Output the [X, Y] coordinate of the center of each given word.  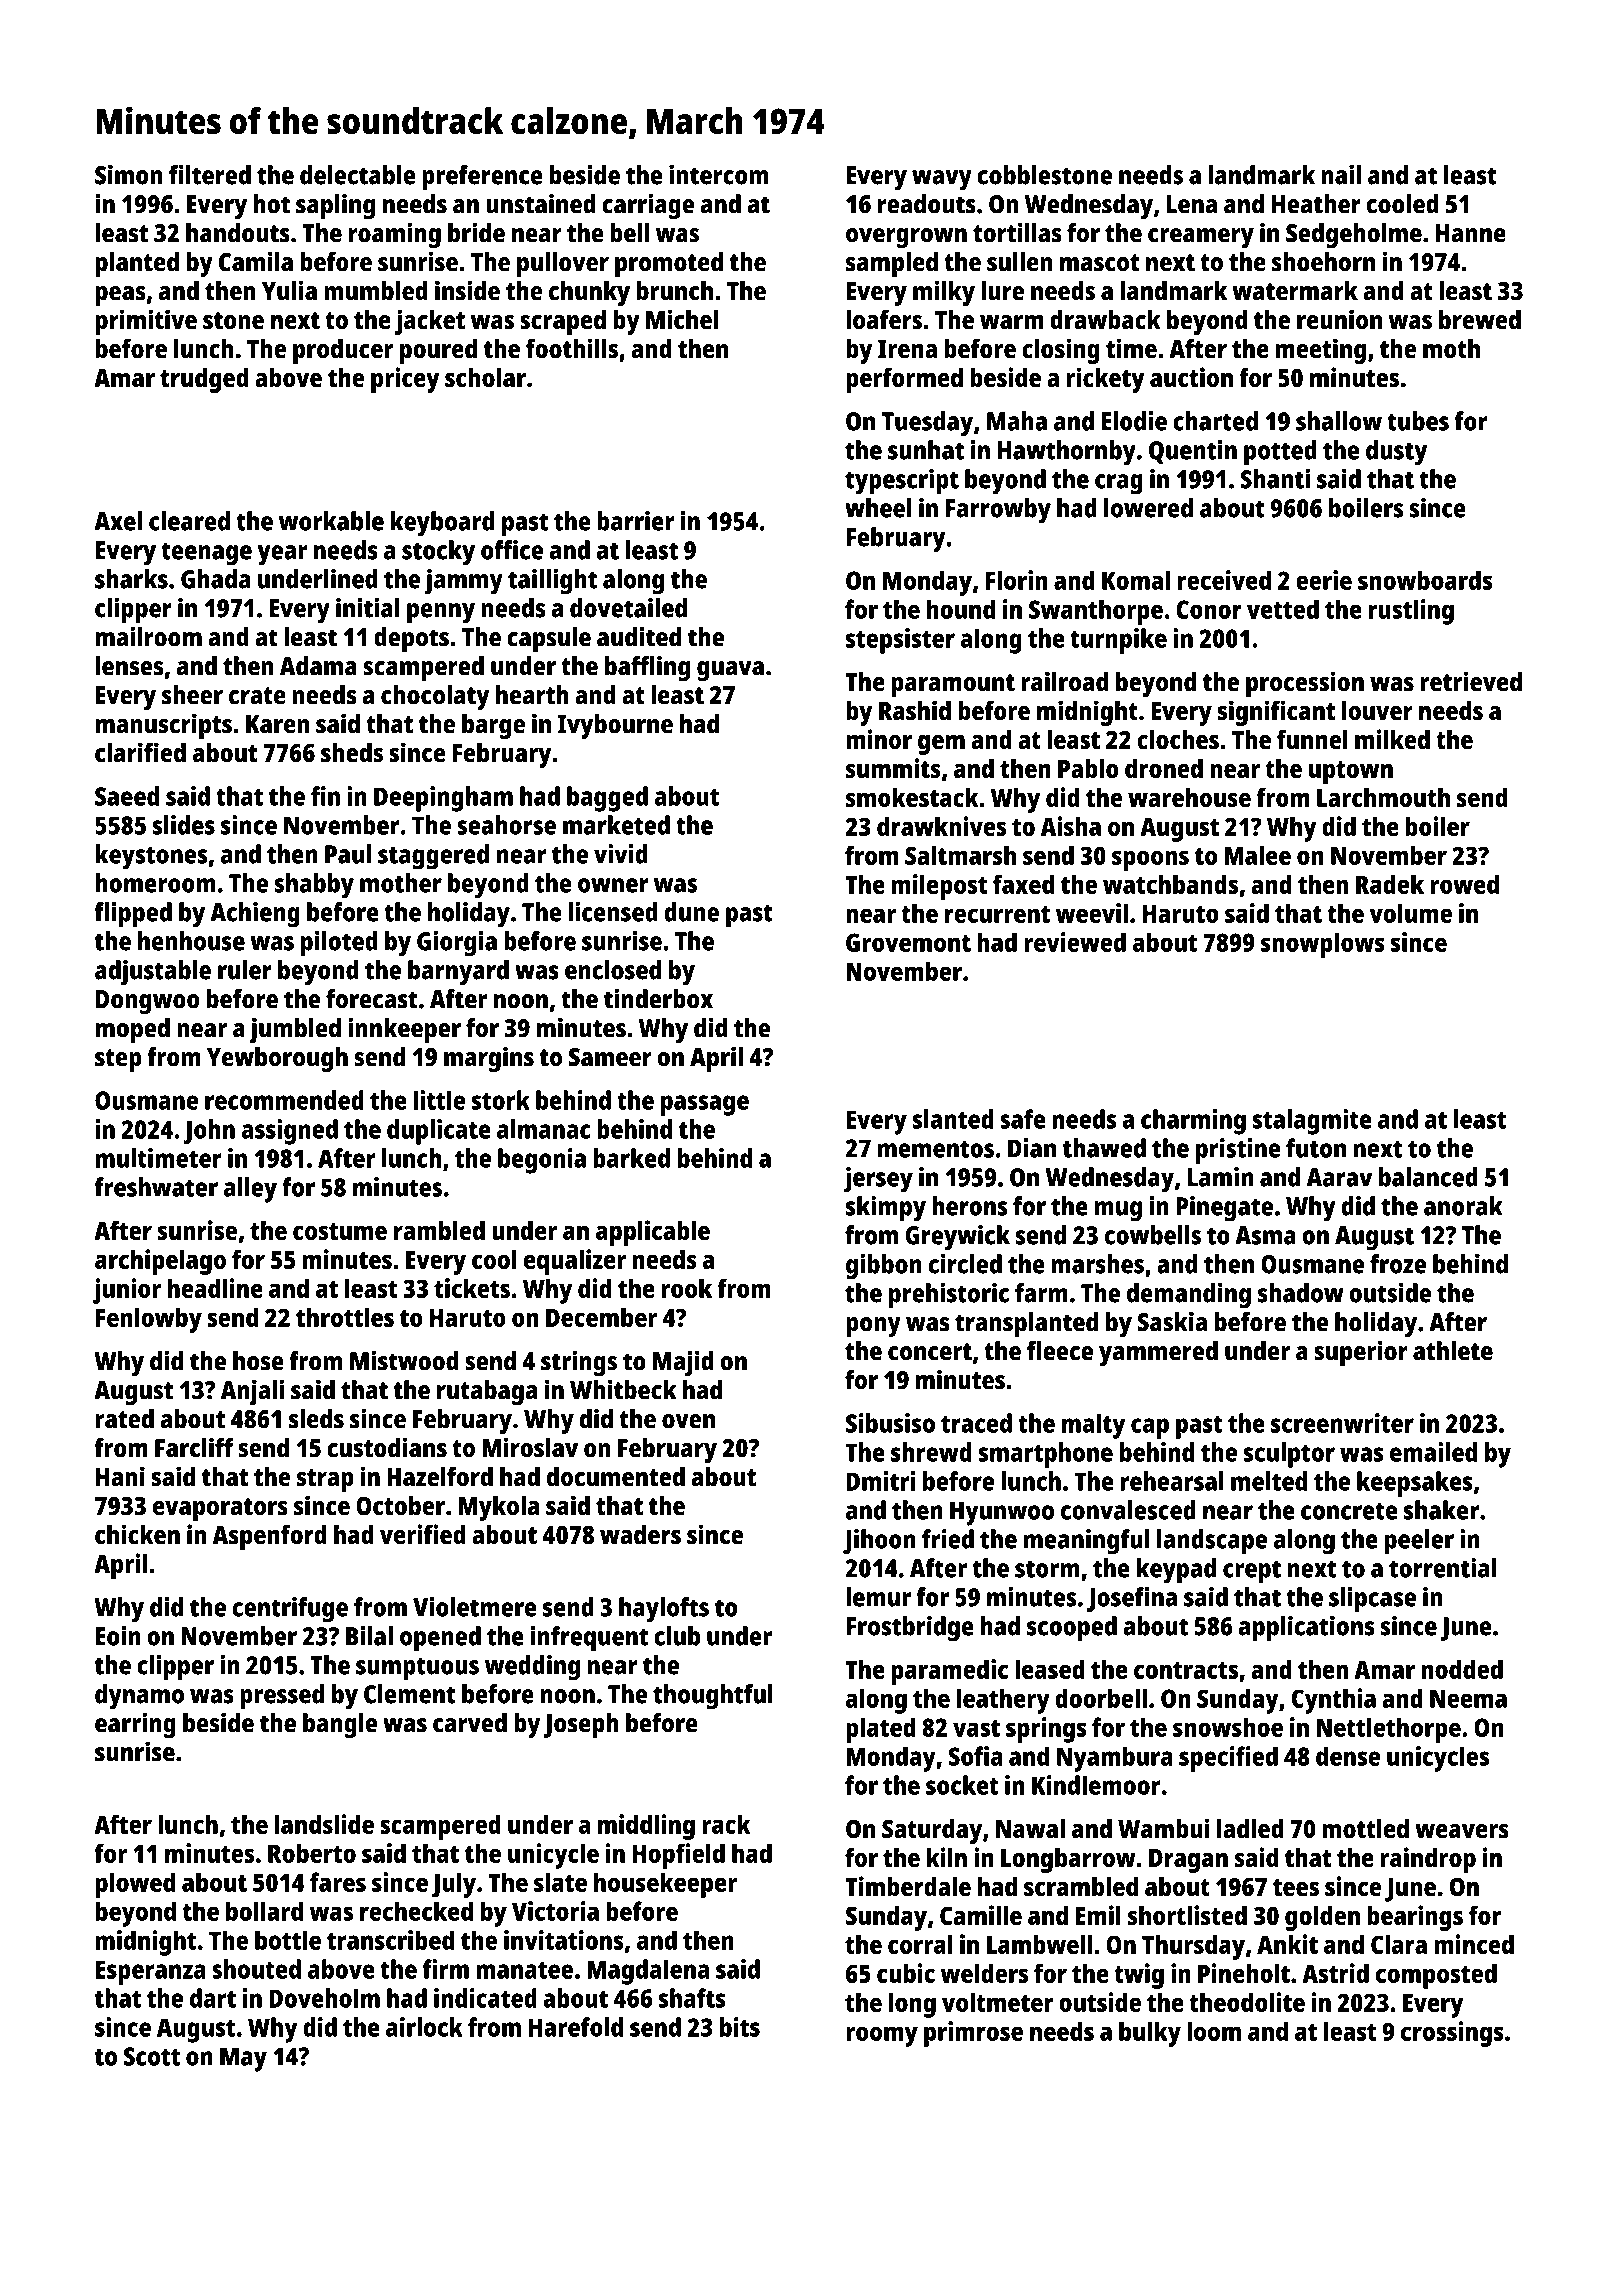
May [243, 2059]
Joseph [581, 1726]
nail [1341, 174]
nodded [1462, 1669]
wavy [942, 180]
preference [482, 178]
